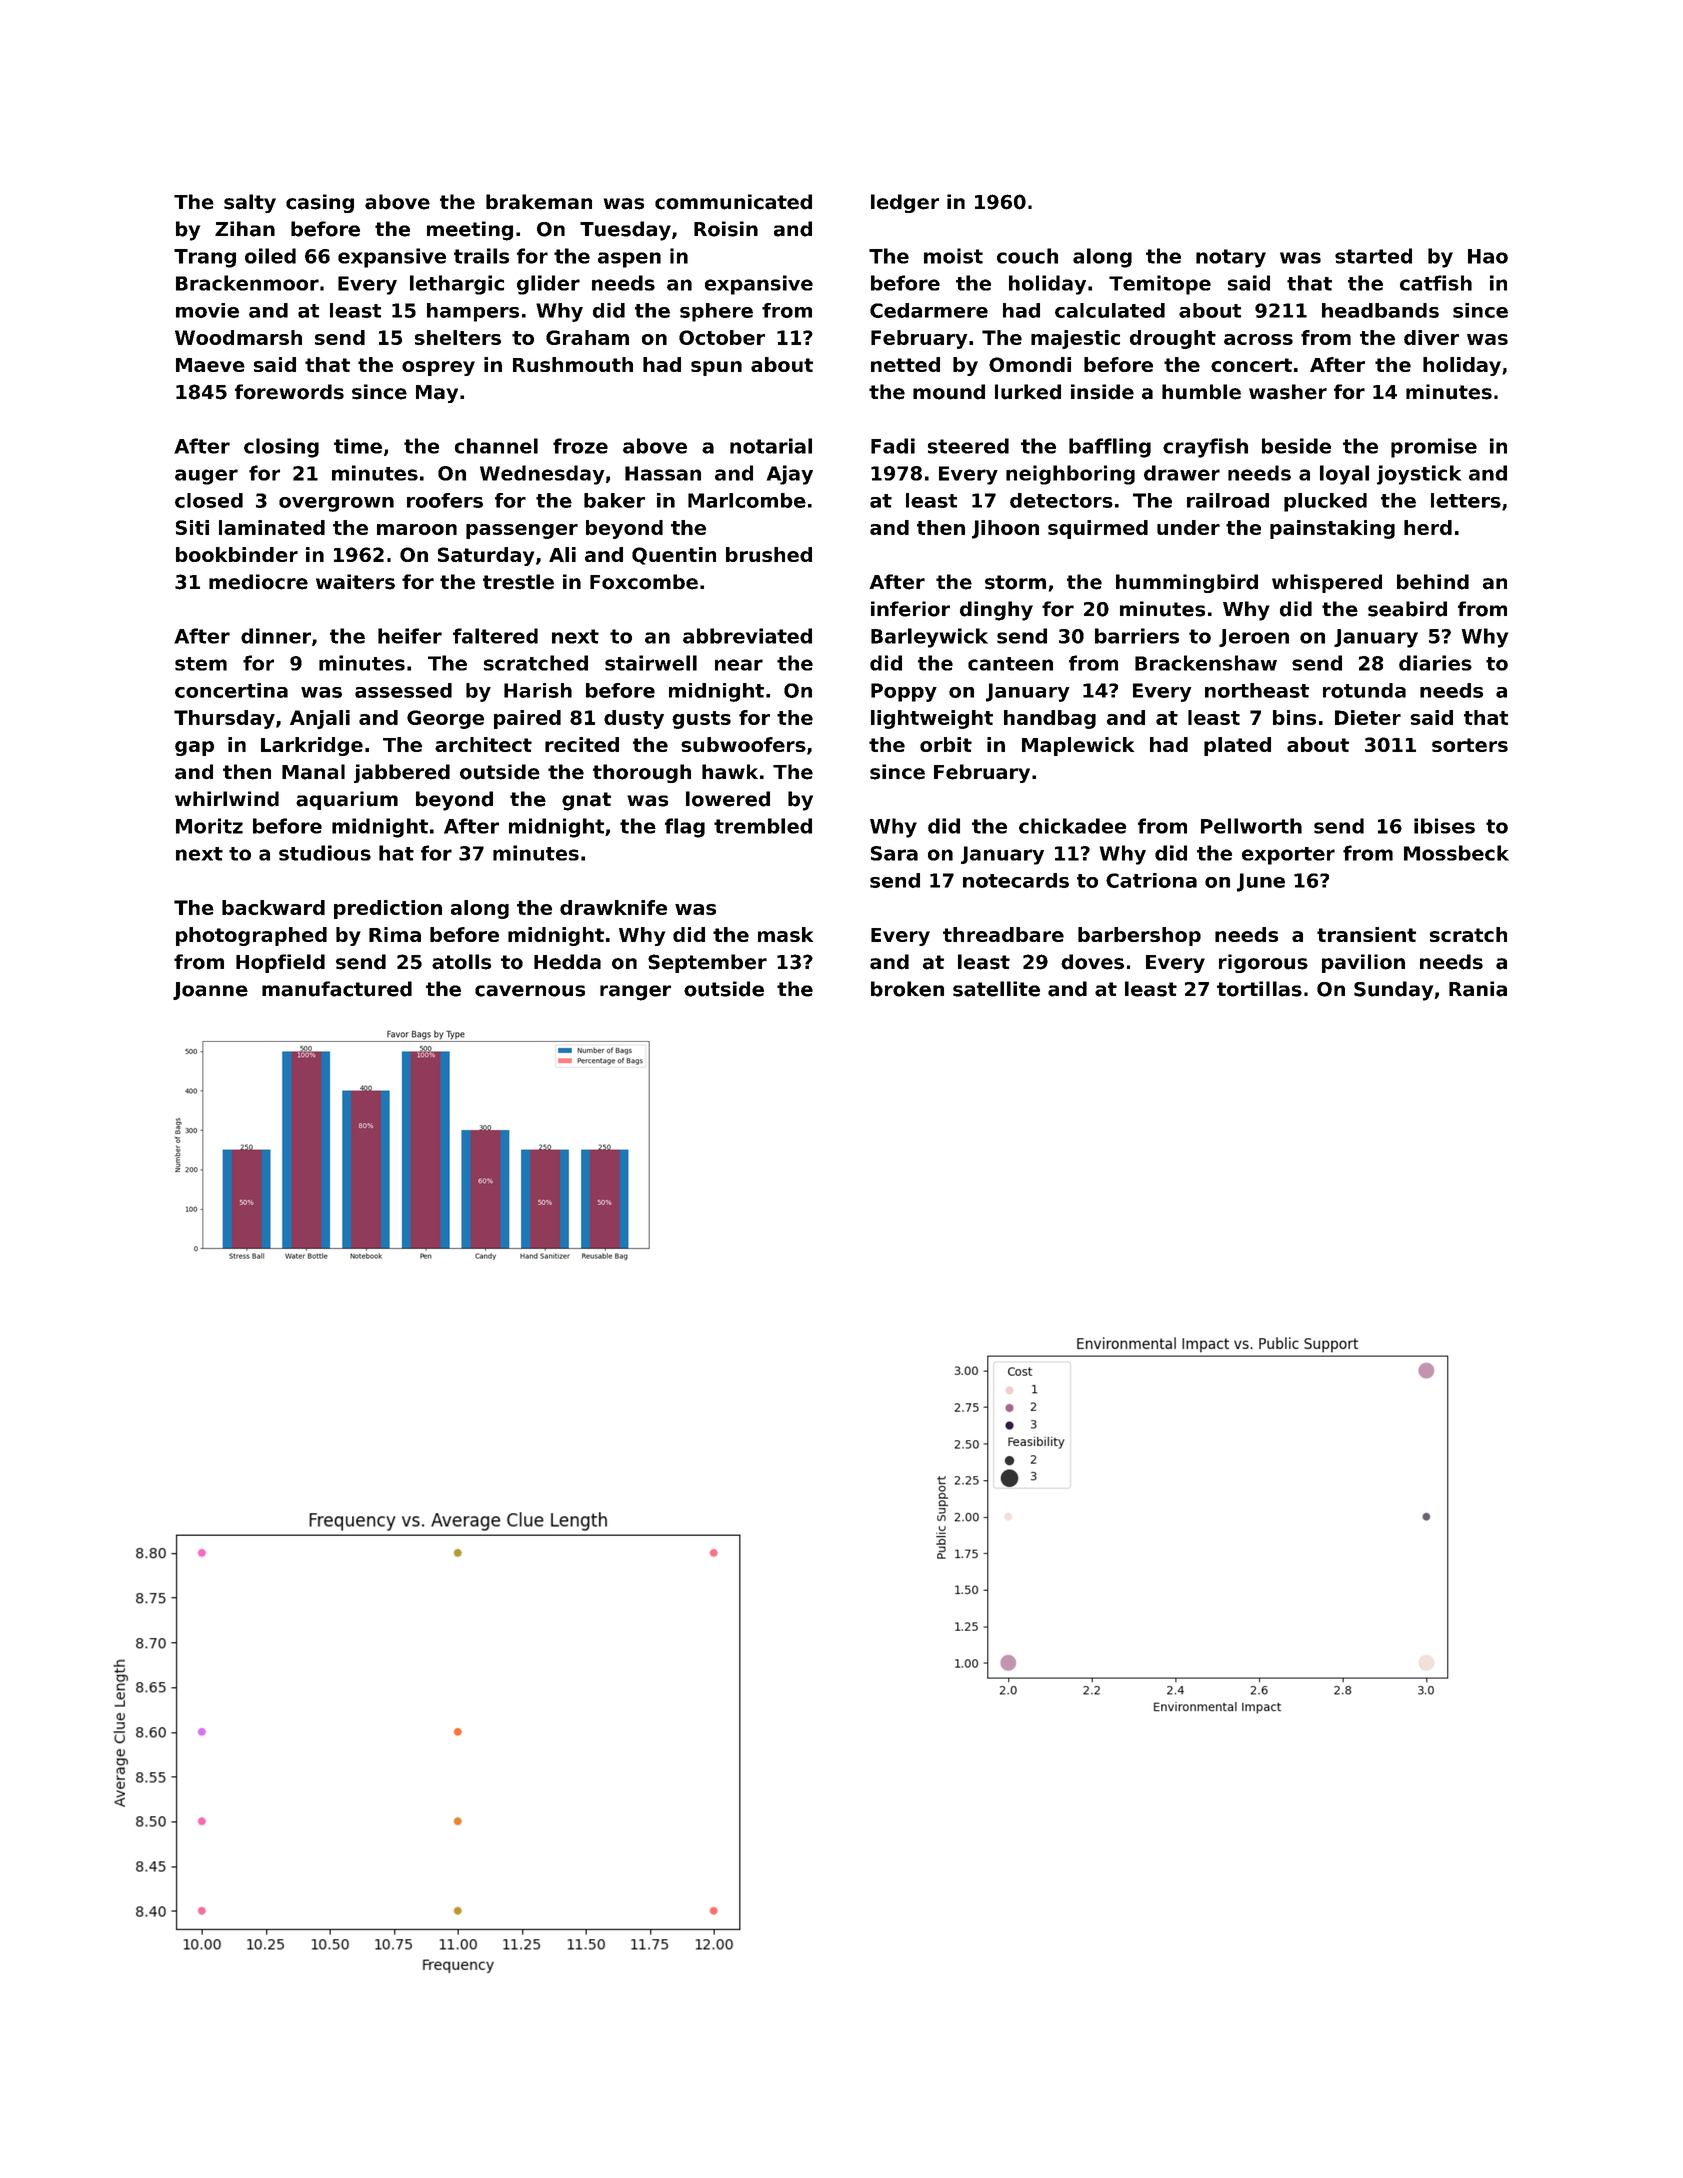 The height and width of the document is (2178, 1683). Describe the element at coordinates (250, 203) in the document. I see `salty` at that location.
